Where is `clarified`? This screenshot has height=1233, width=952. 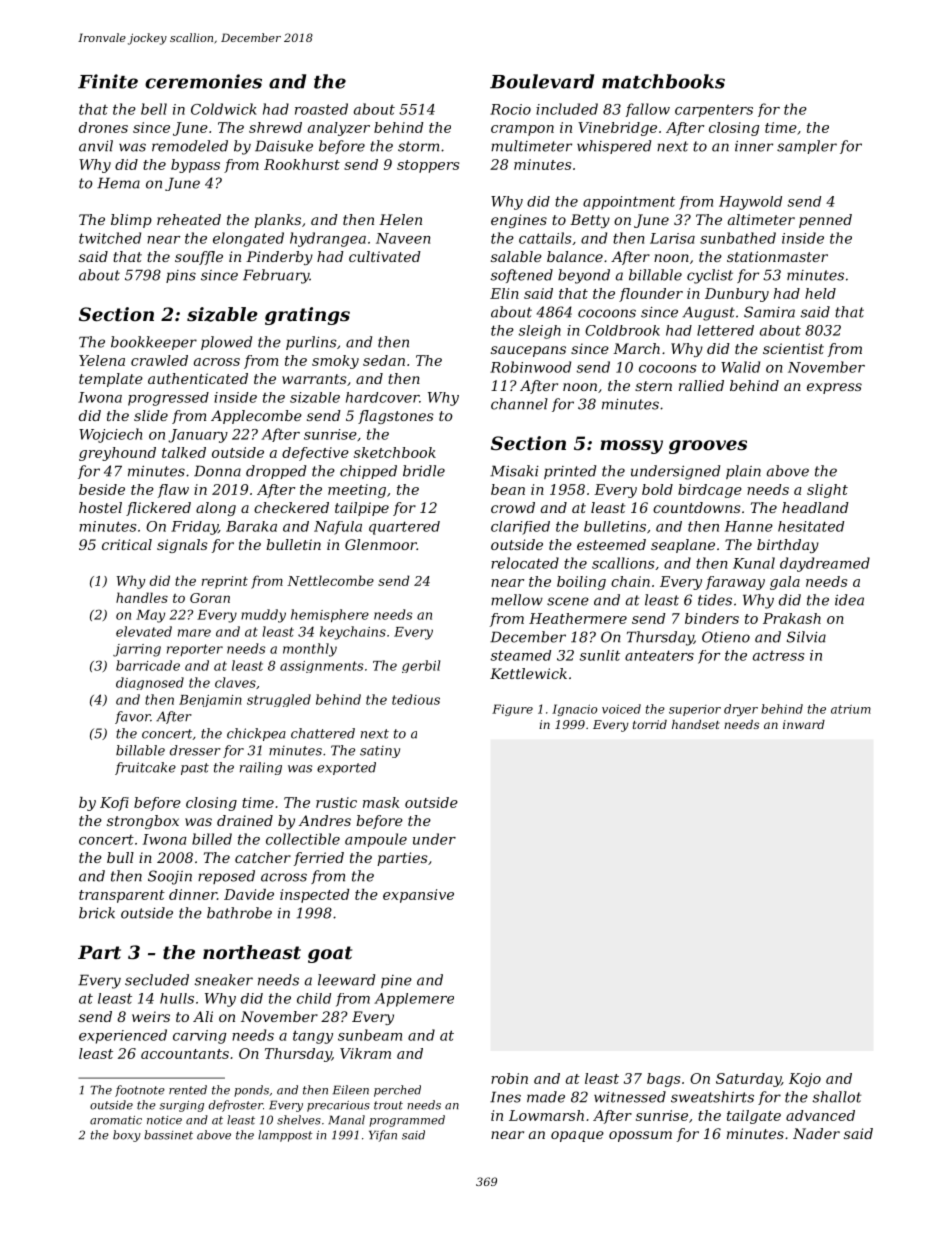
clarified is located at coordinates (520, 528).
